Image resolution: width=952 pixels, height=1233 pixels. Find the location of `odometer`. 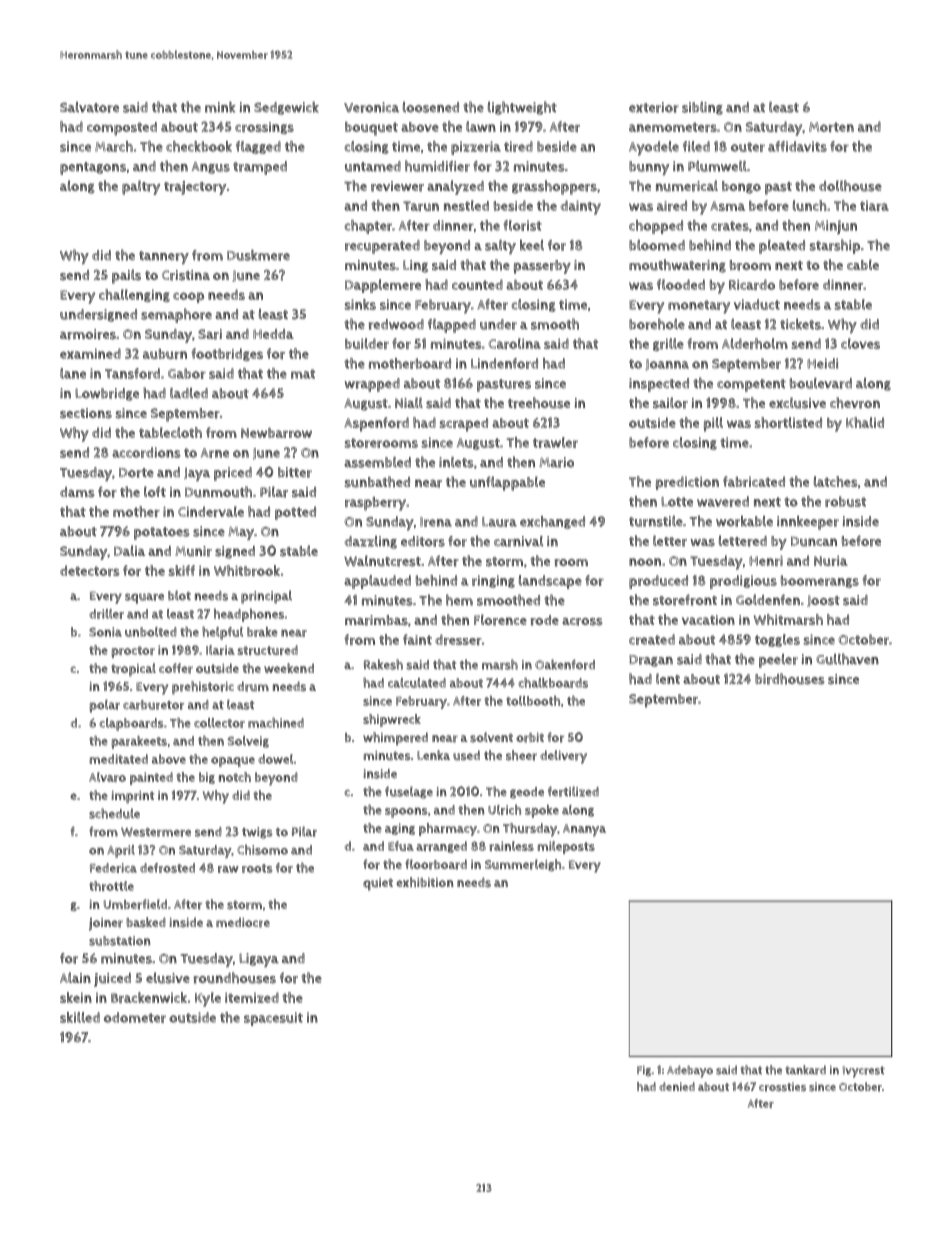

odometer is located at coordinates (135, 1017).
